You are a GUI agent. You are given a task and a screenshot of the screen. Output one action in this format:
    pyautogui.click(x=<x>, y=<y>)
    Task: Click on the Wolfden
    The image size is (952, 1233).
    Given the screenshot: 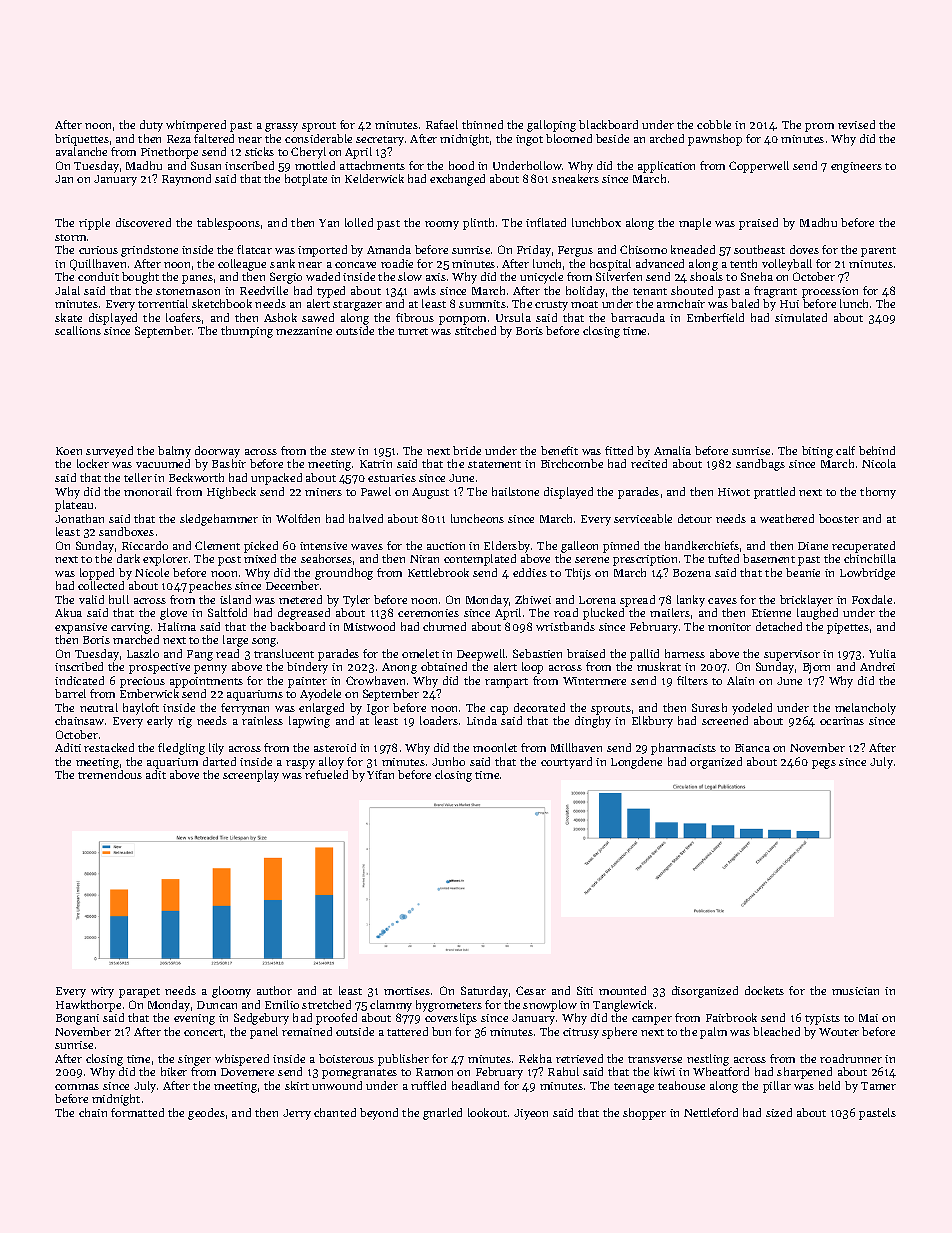 What is the action you would take?
    pyautogui.click(x=298, y=518)
